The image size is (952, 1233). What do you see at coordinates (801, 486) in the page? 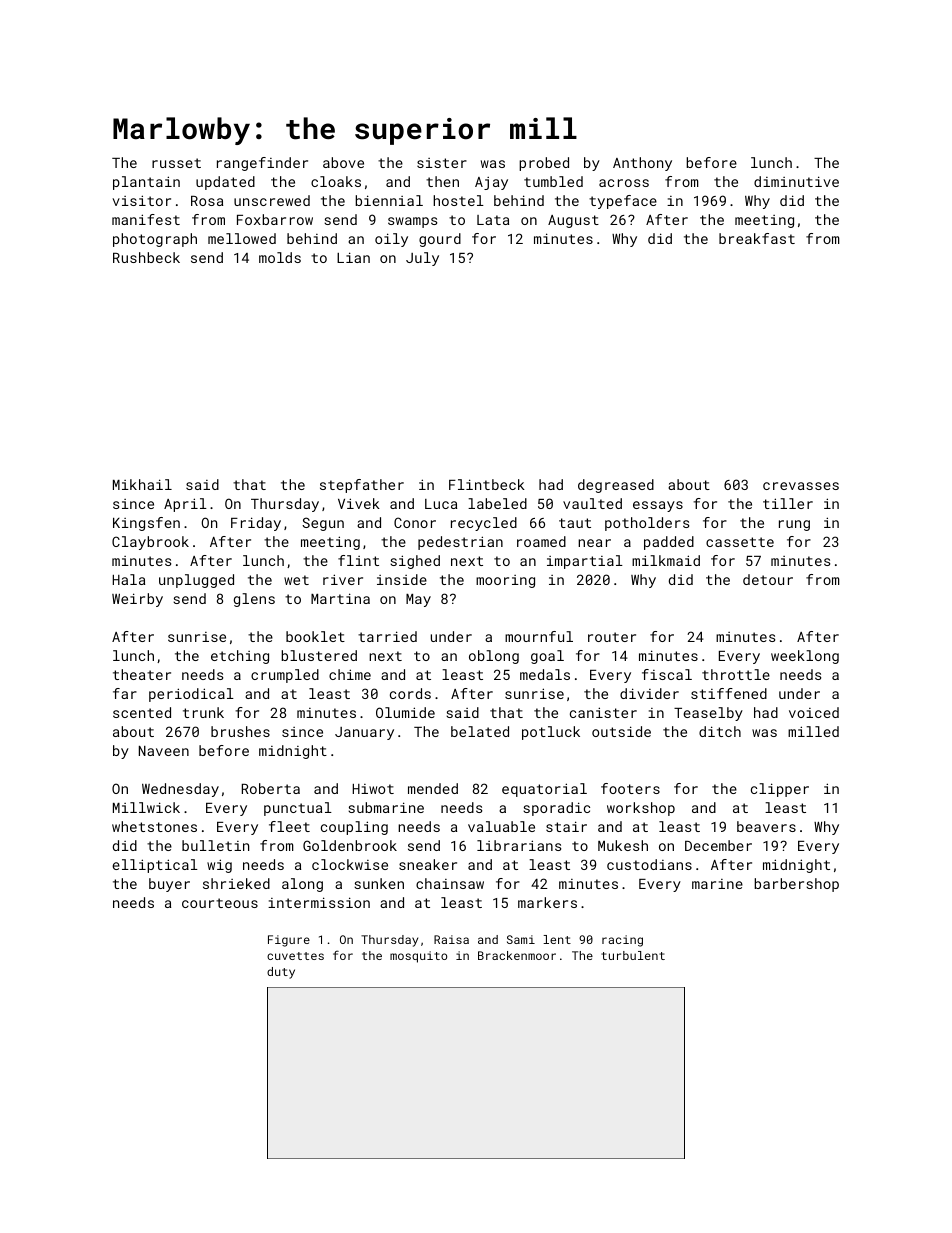
I see `crevasses` at bounding box center [801, 486].
